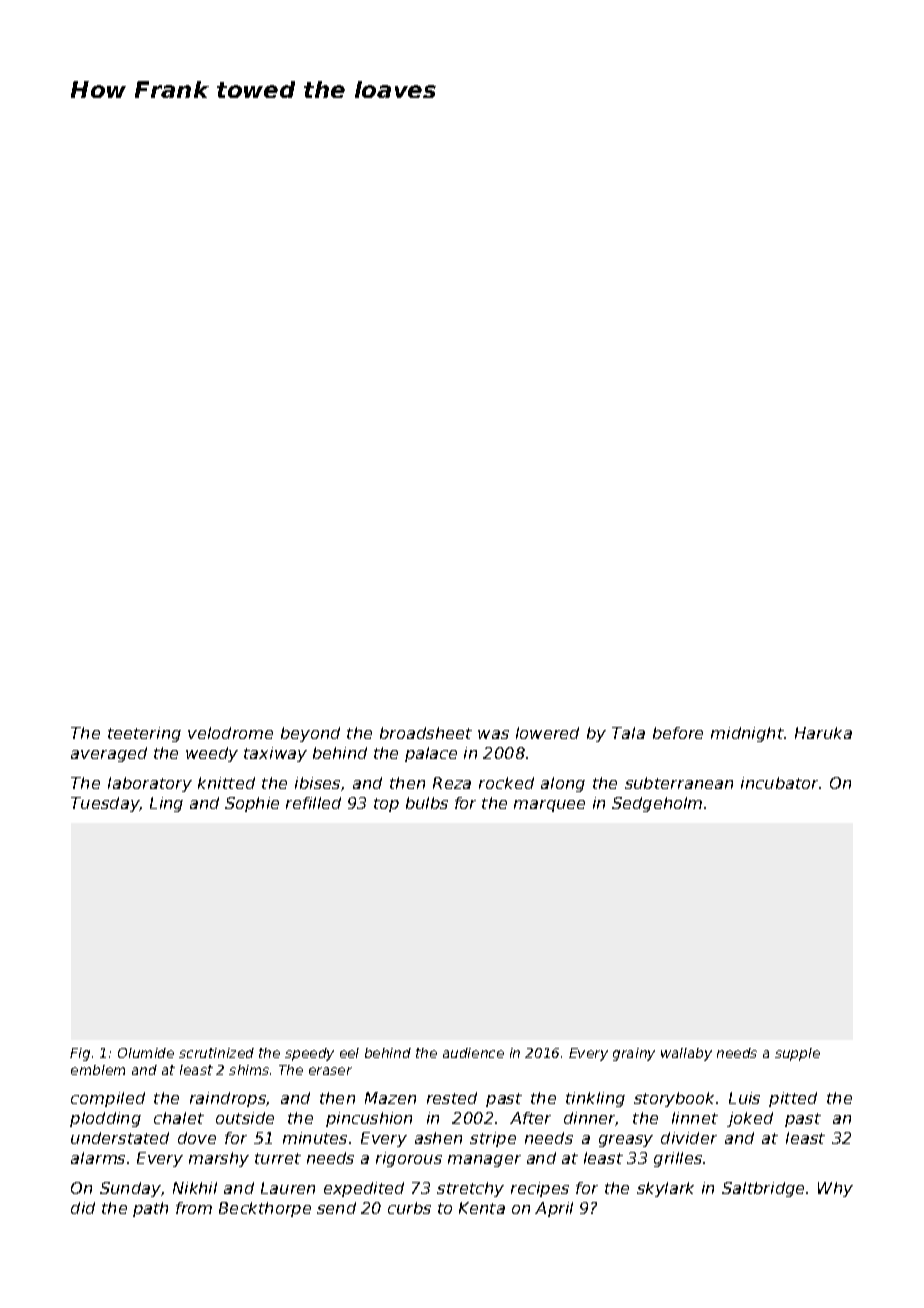  Describe the element at coordinates (657, 804) in the document. I see `Sedgeholm` at that location.
